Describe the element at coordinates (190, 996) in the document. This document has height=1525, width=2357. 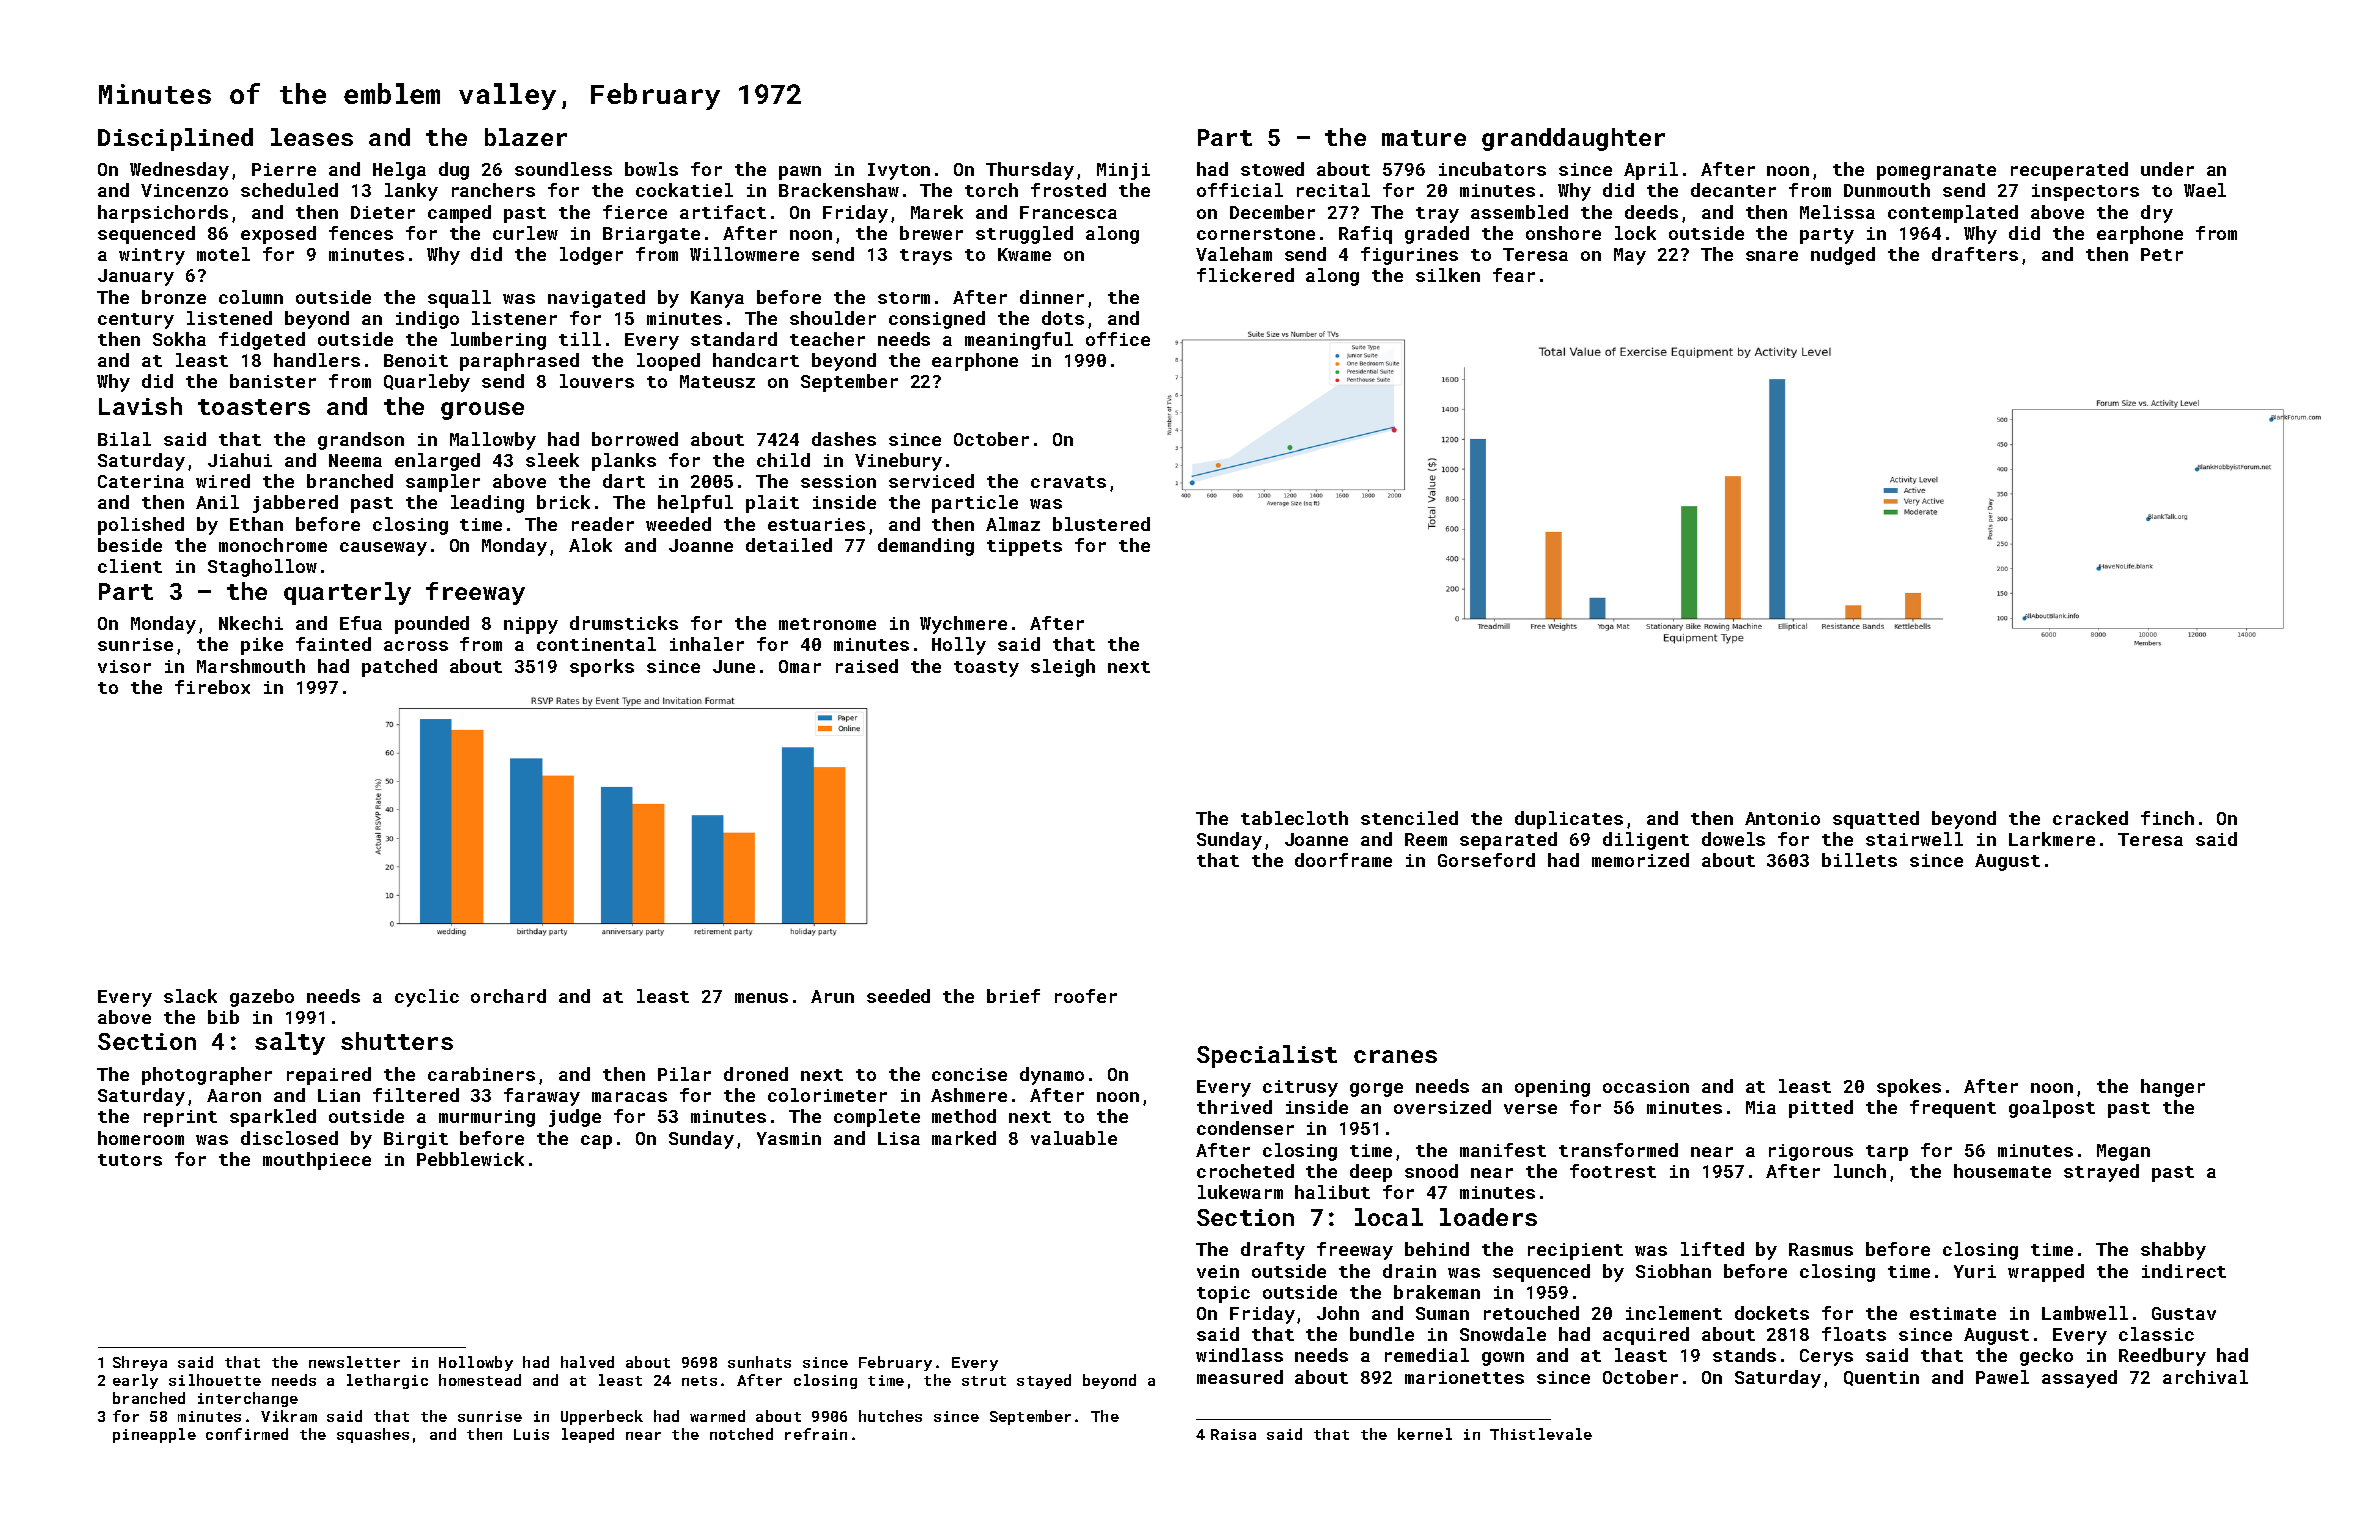
I see `slack` at that location.
